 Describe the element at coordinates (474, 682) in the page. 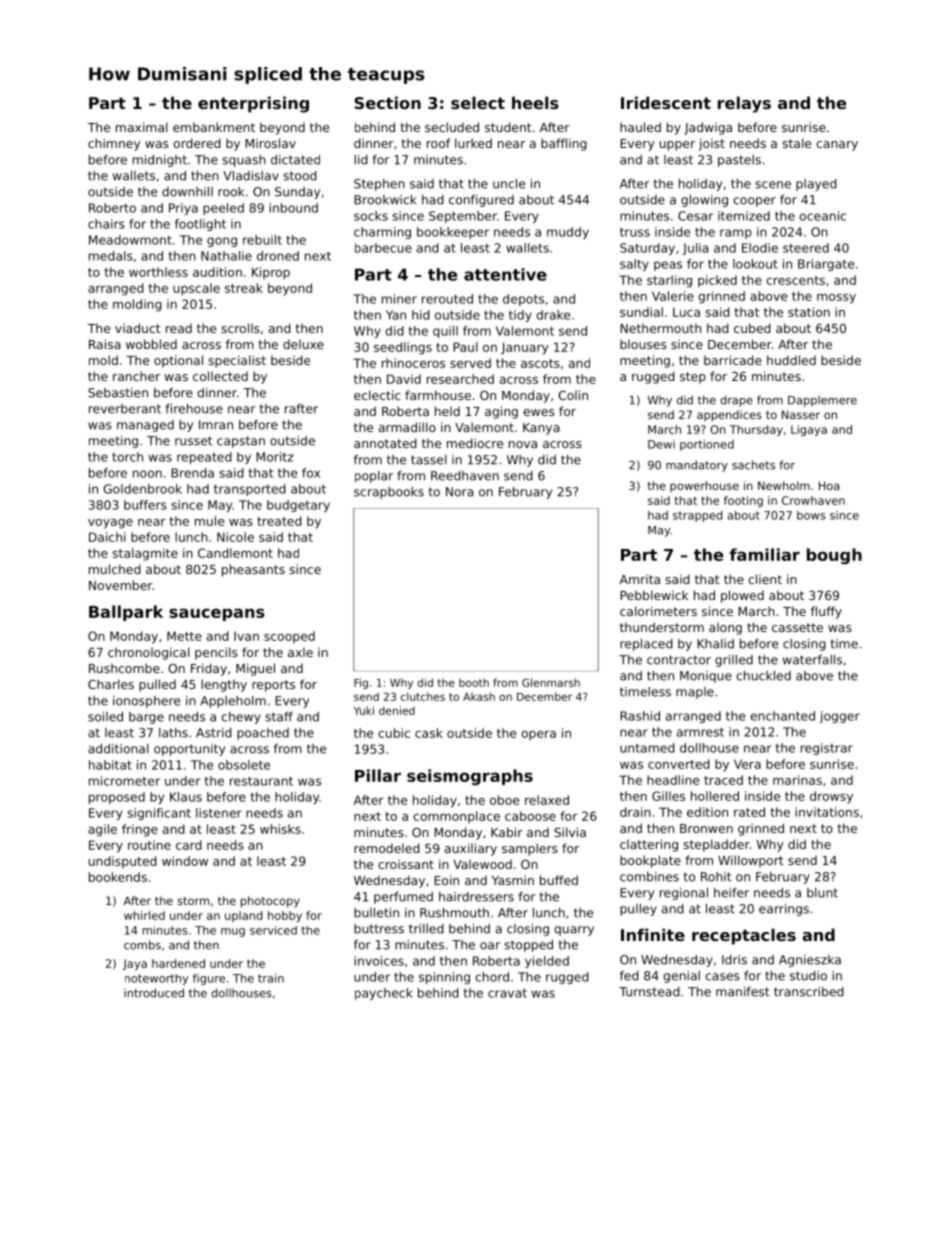

I see `booth` at that location.
